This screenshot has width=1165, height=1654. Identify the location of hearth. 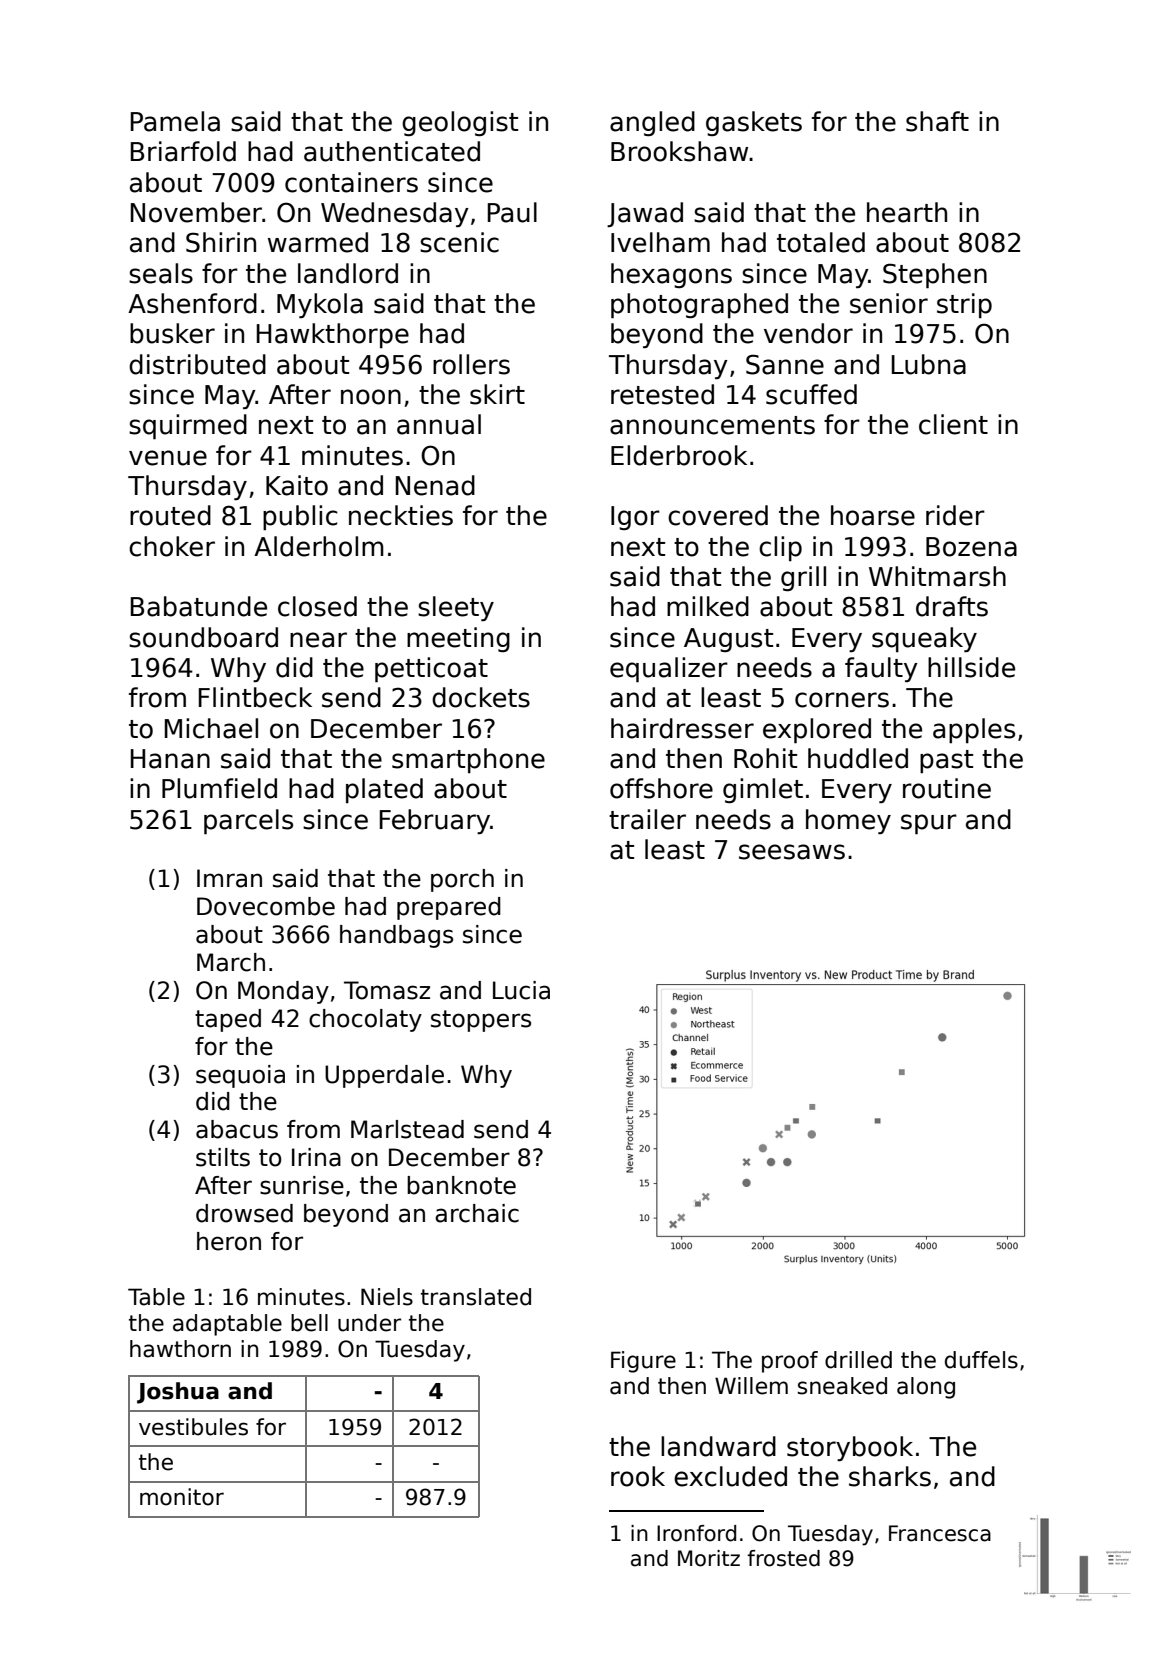
(907, 212).
